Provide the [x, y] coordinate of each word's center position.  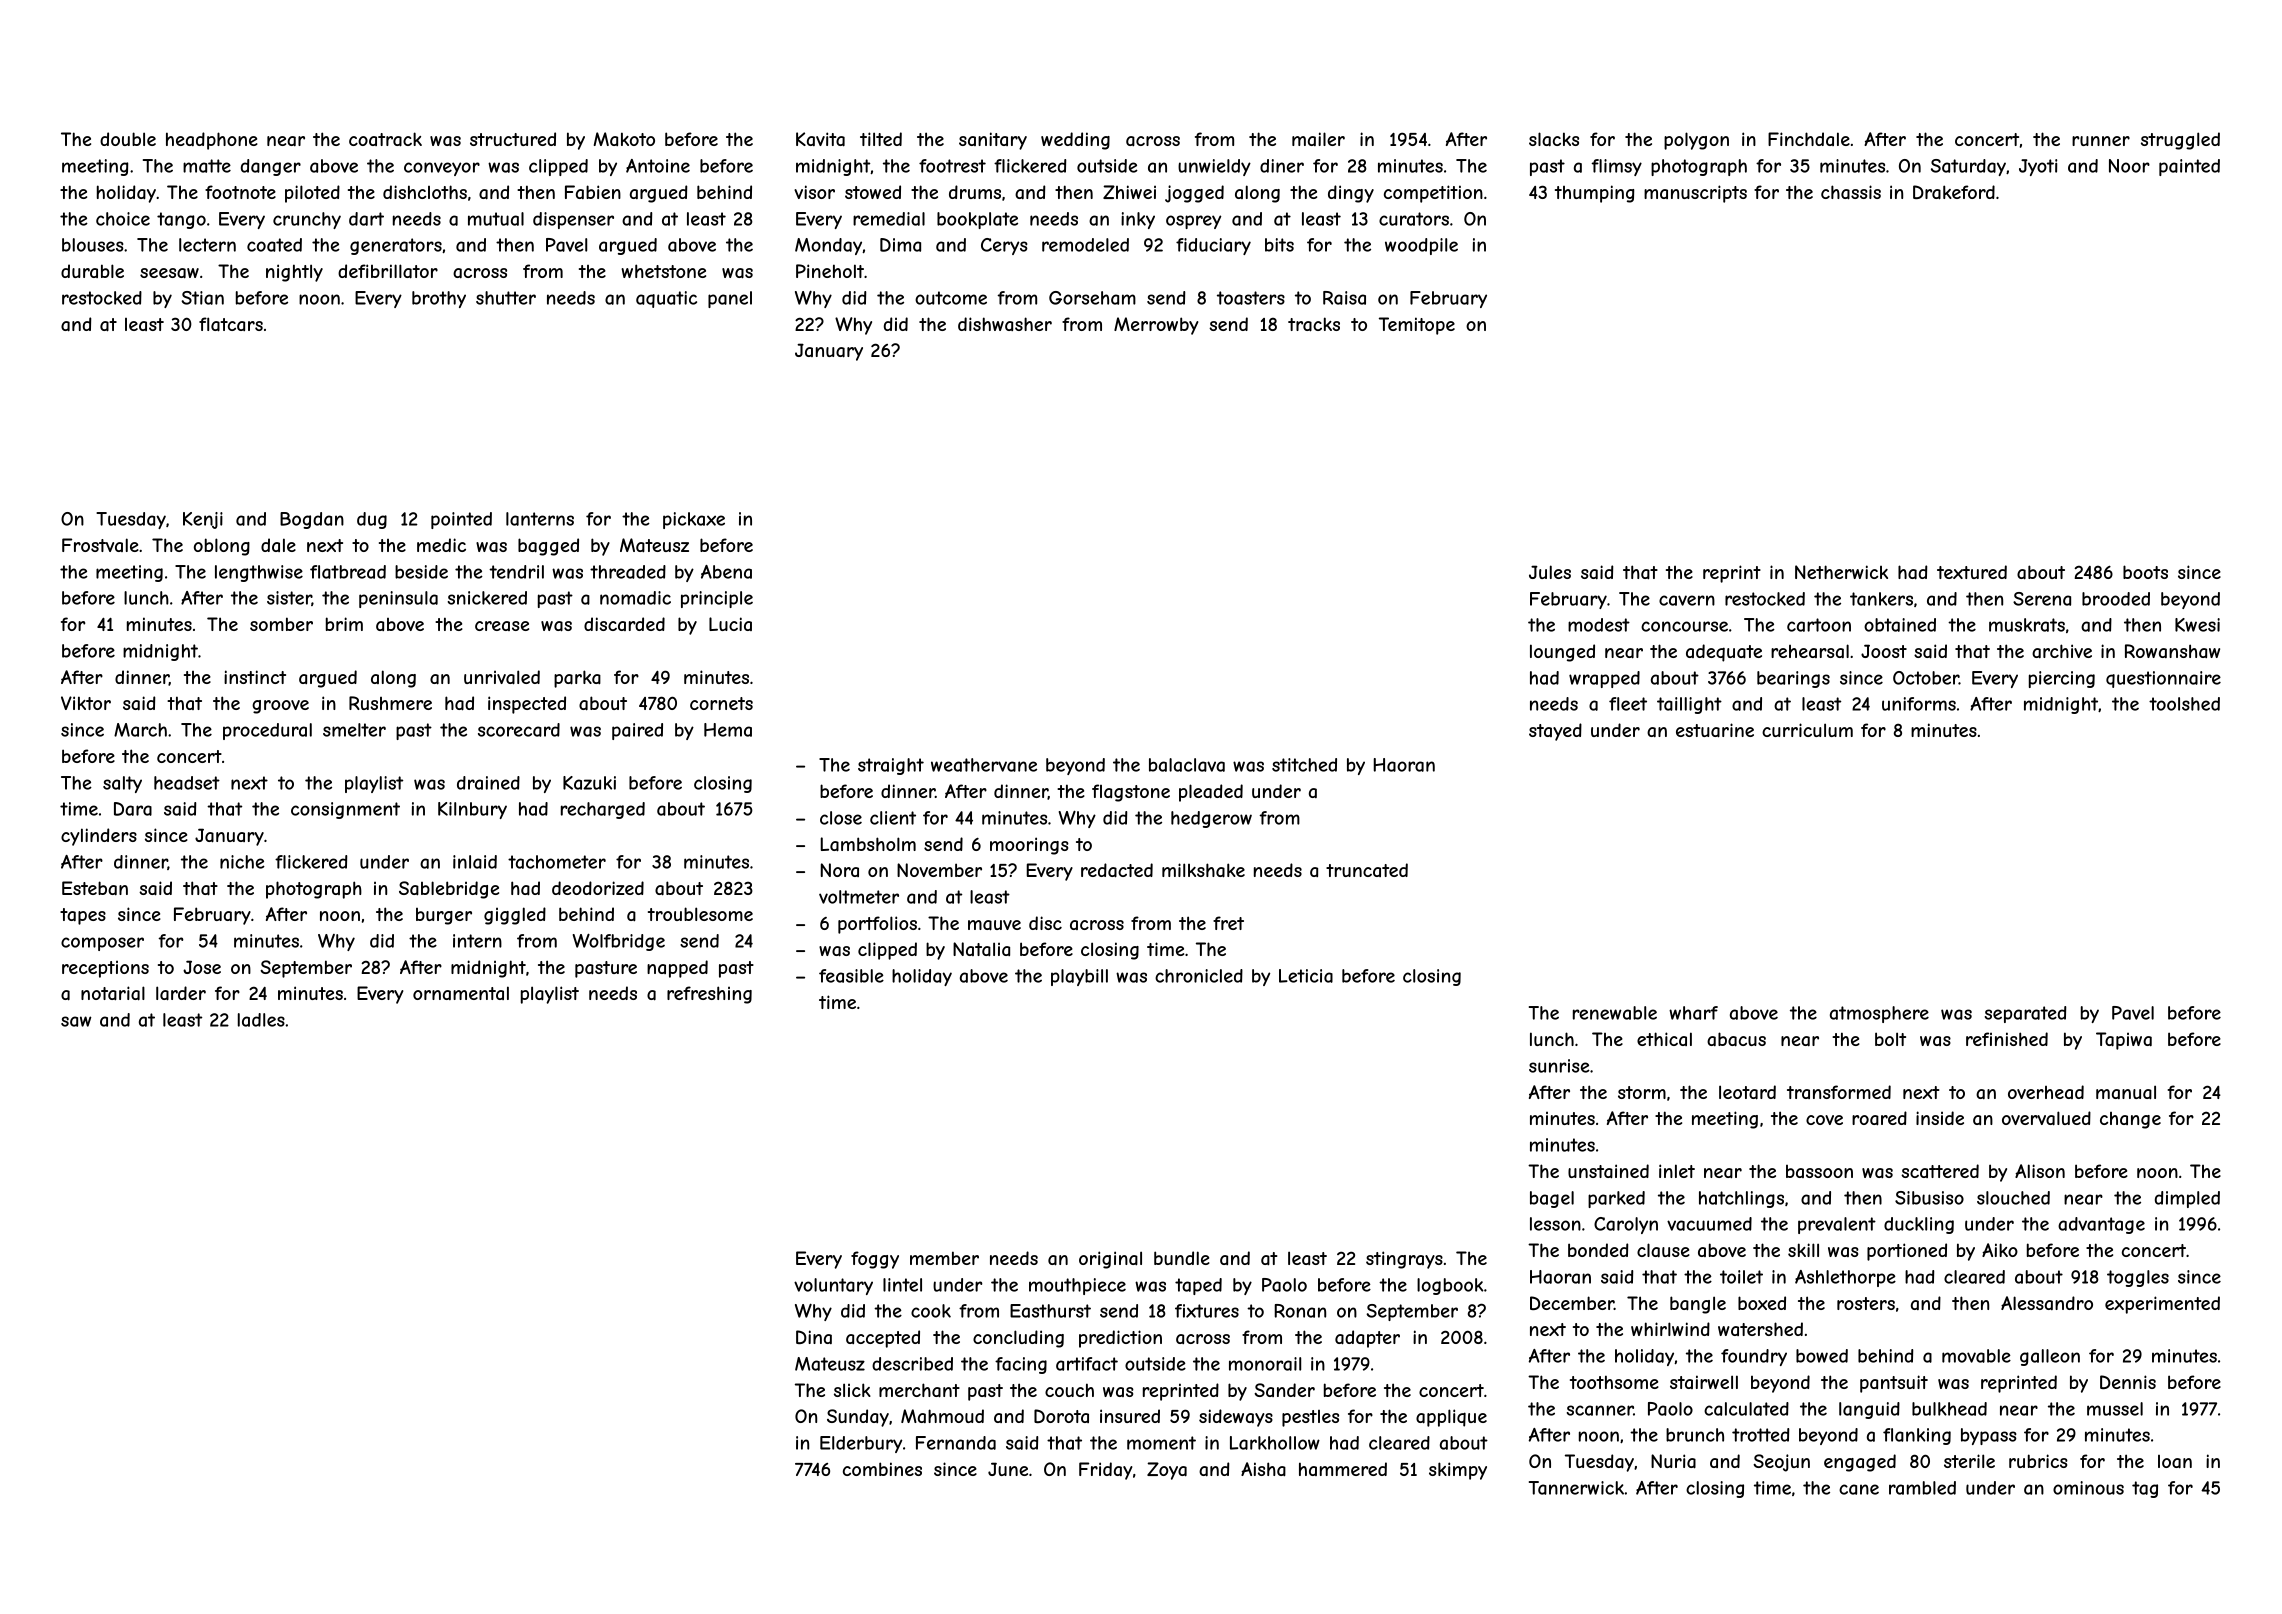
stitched [1304, 765]
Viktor [86, 703]
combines [882, 1469]
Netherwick [1841, 572]
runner [2101, 141]
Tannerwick [1576, 1488]
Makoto [624, 139]
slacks [1554, 139]
